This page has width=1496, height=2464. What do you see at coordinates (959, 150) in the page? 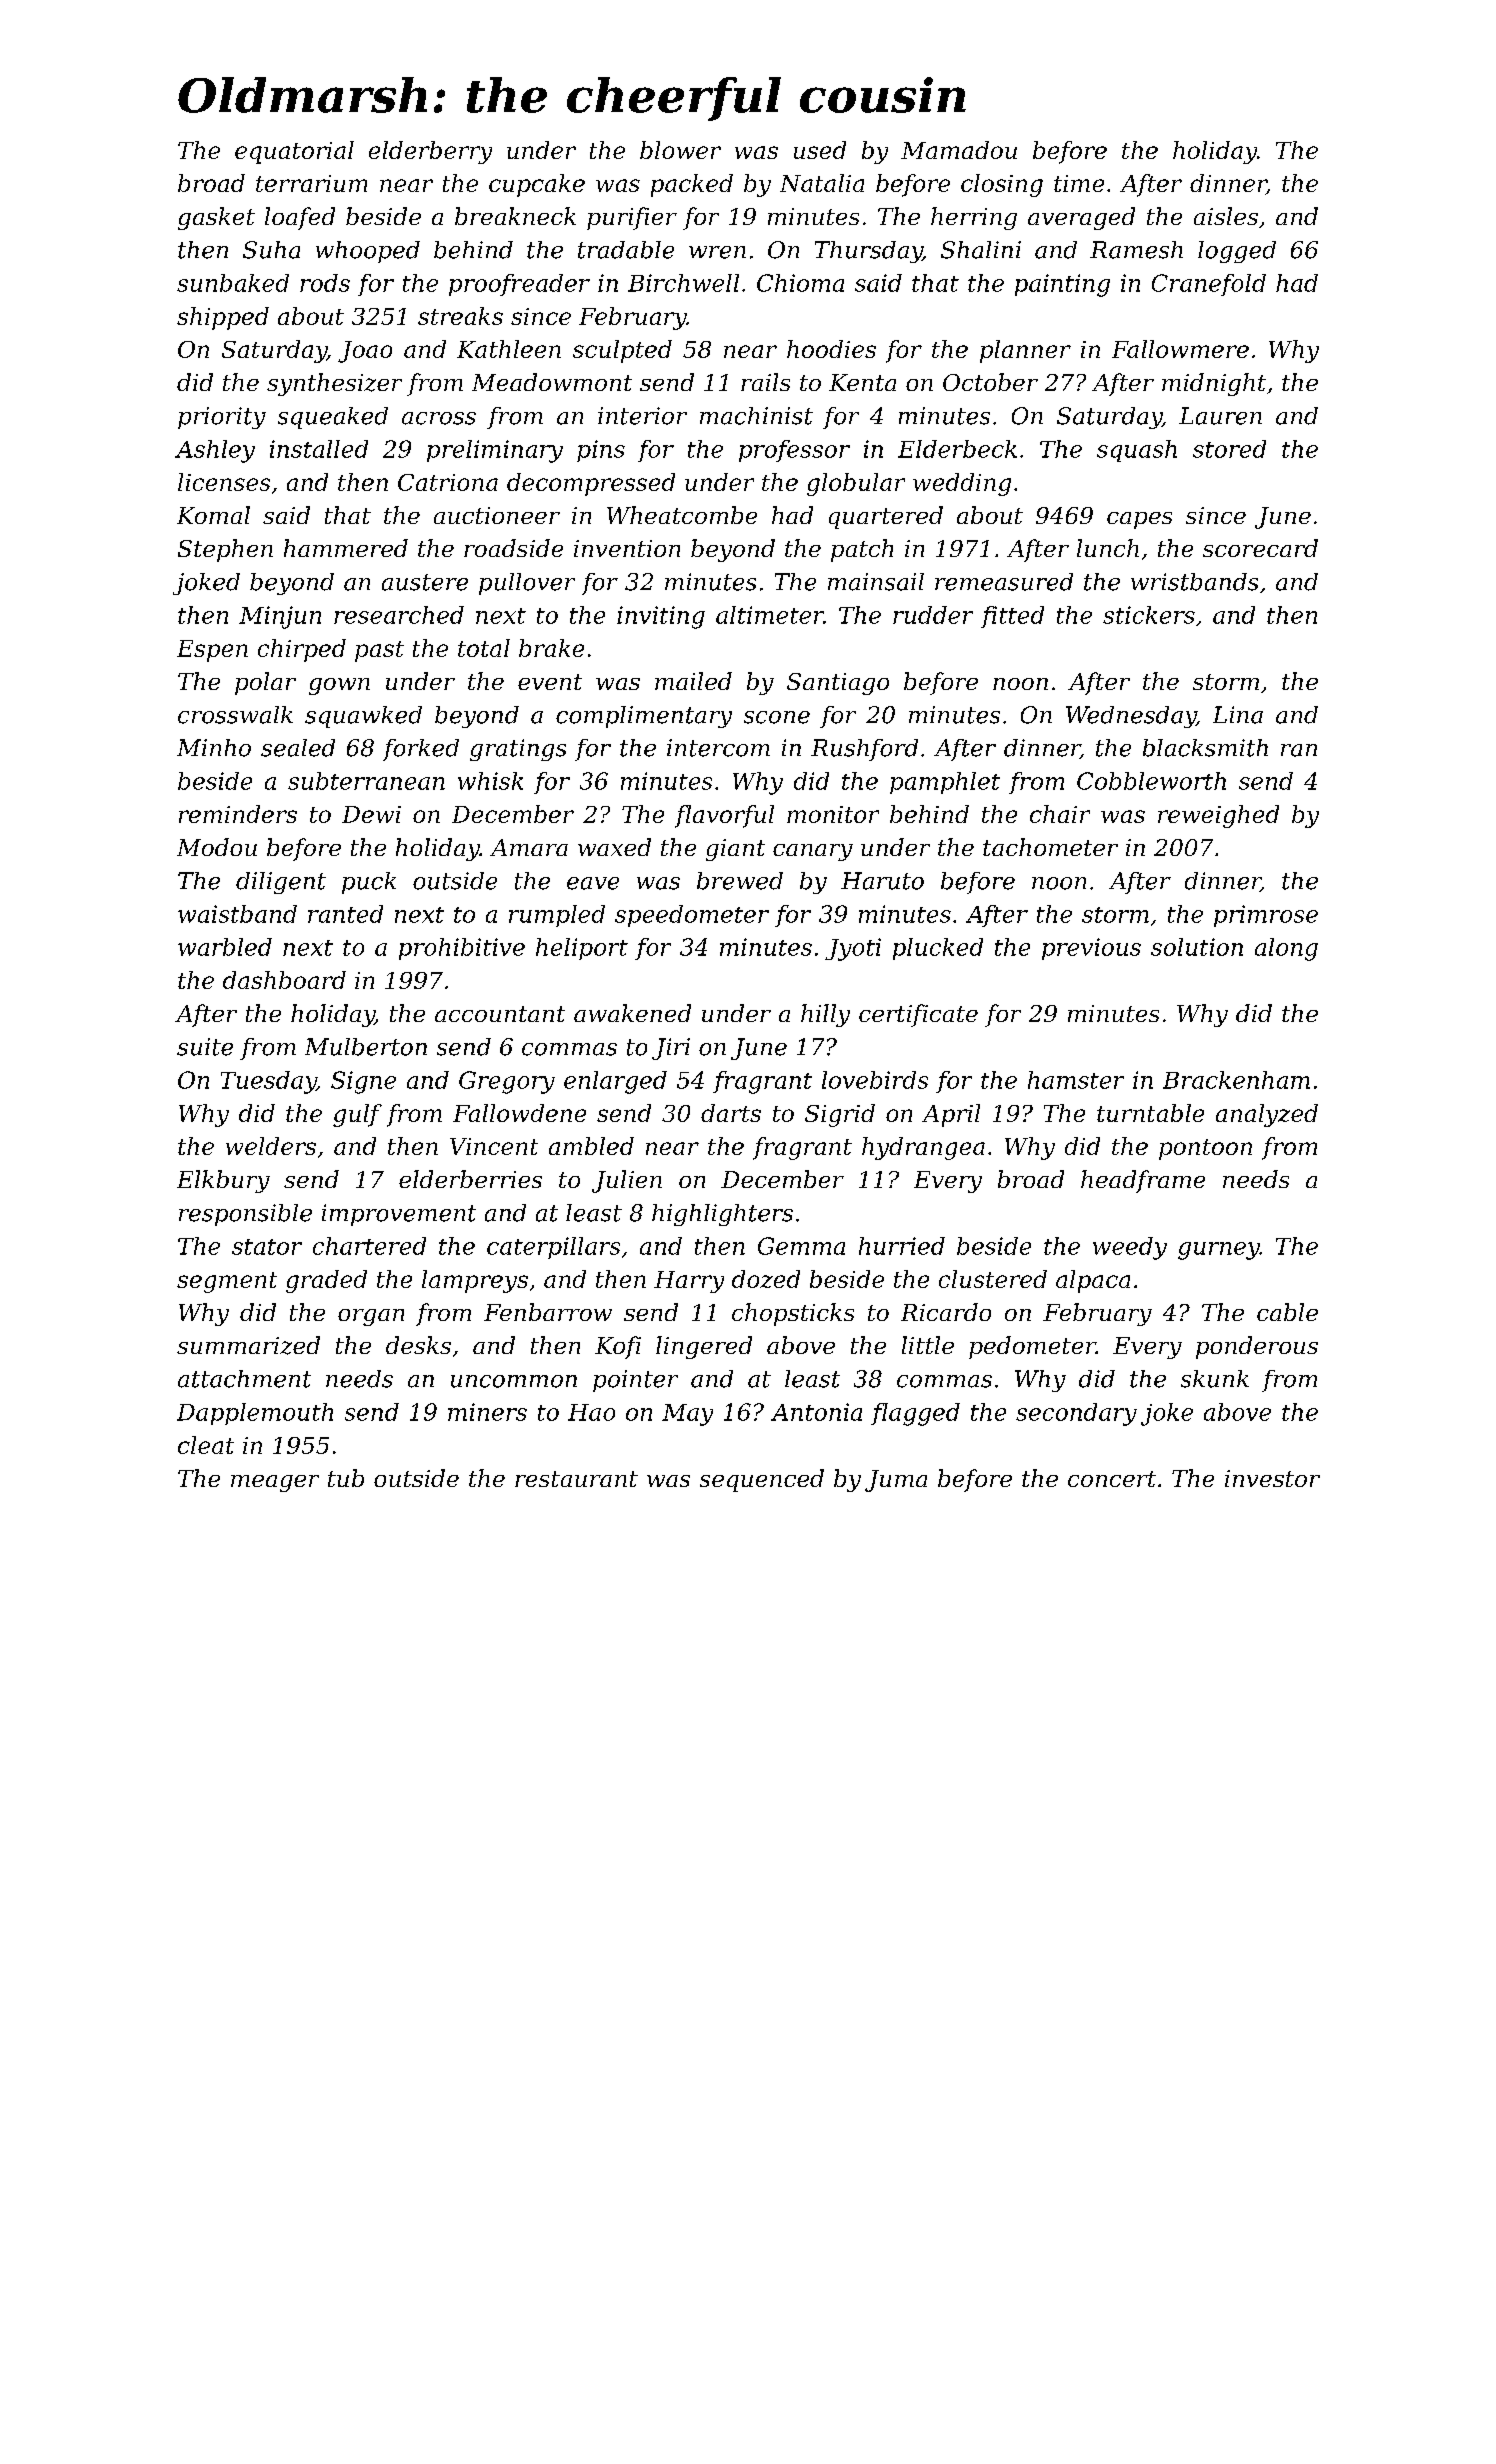
I see `Mamadou` at bounding box center [959, 150].
